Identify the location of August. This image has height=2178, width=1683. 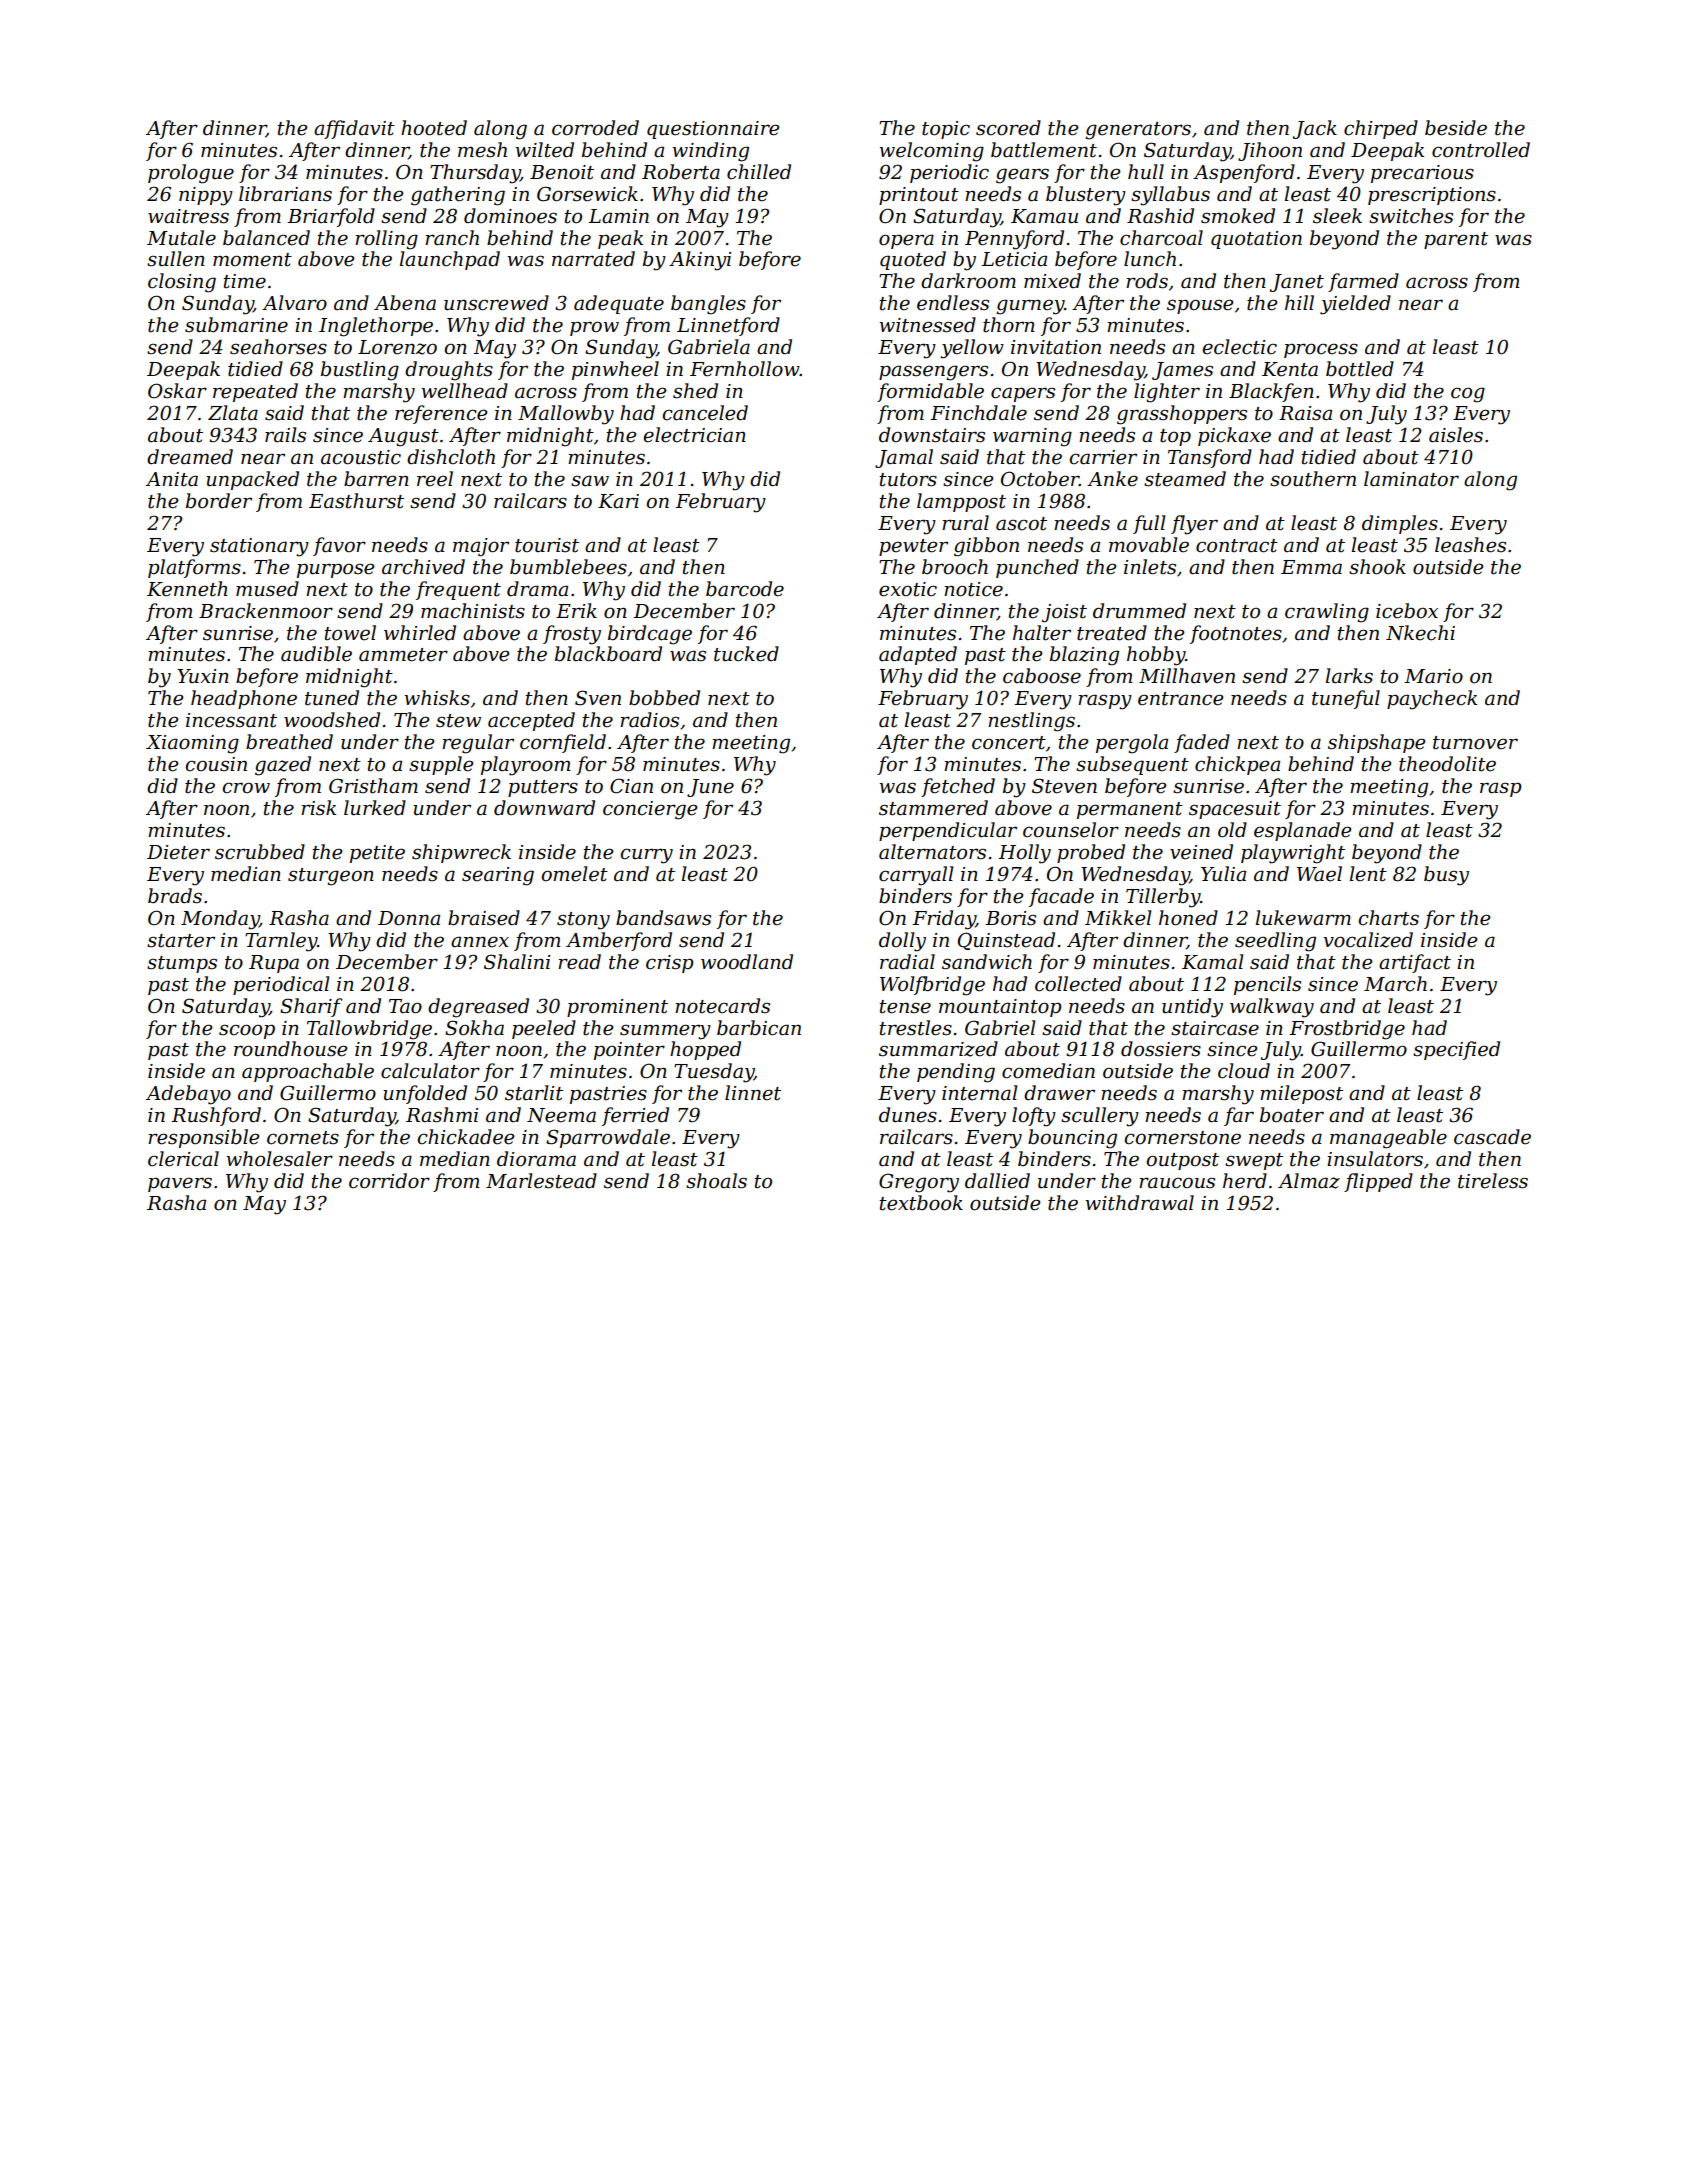
(403, 437).
